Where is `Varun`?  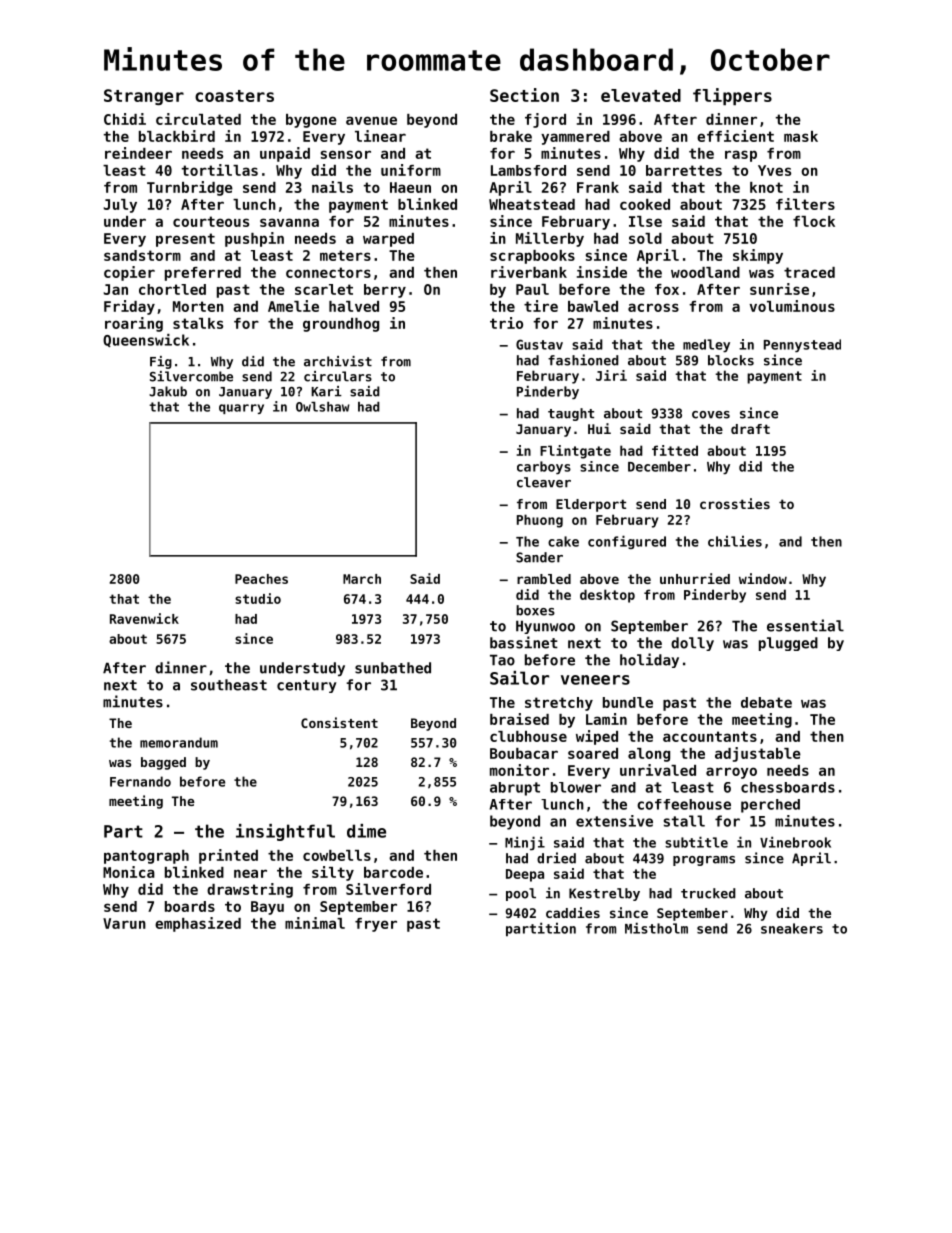
Varun is located at coordinates (124, 923).
